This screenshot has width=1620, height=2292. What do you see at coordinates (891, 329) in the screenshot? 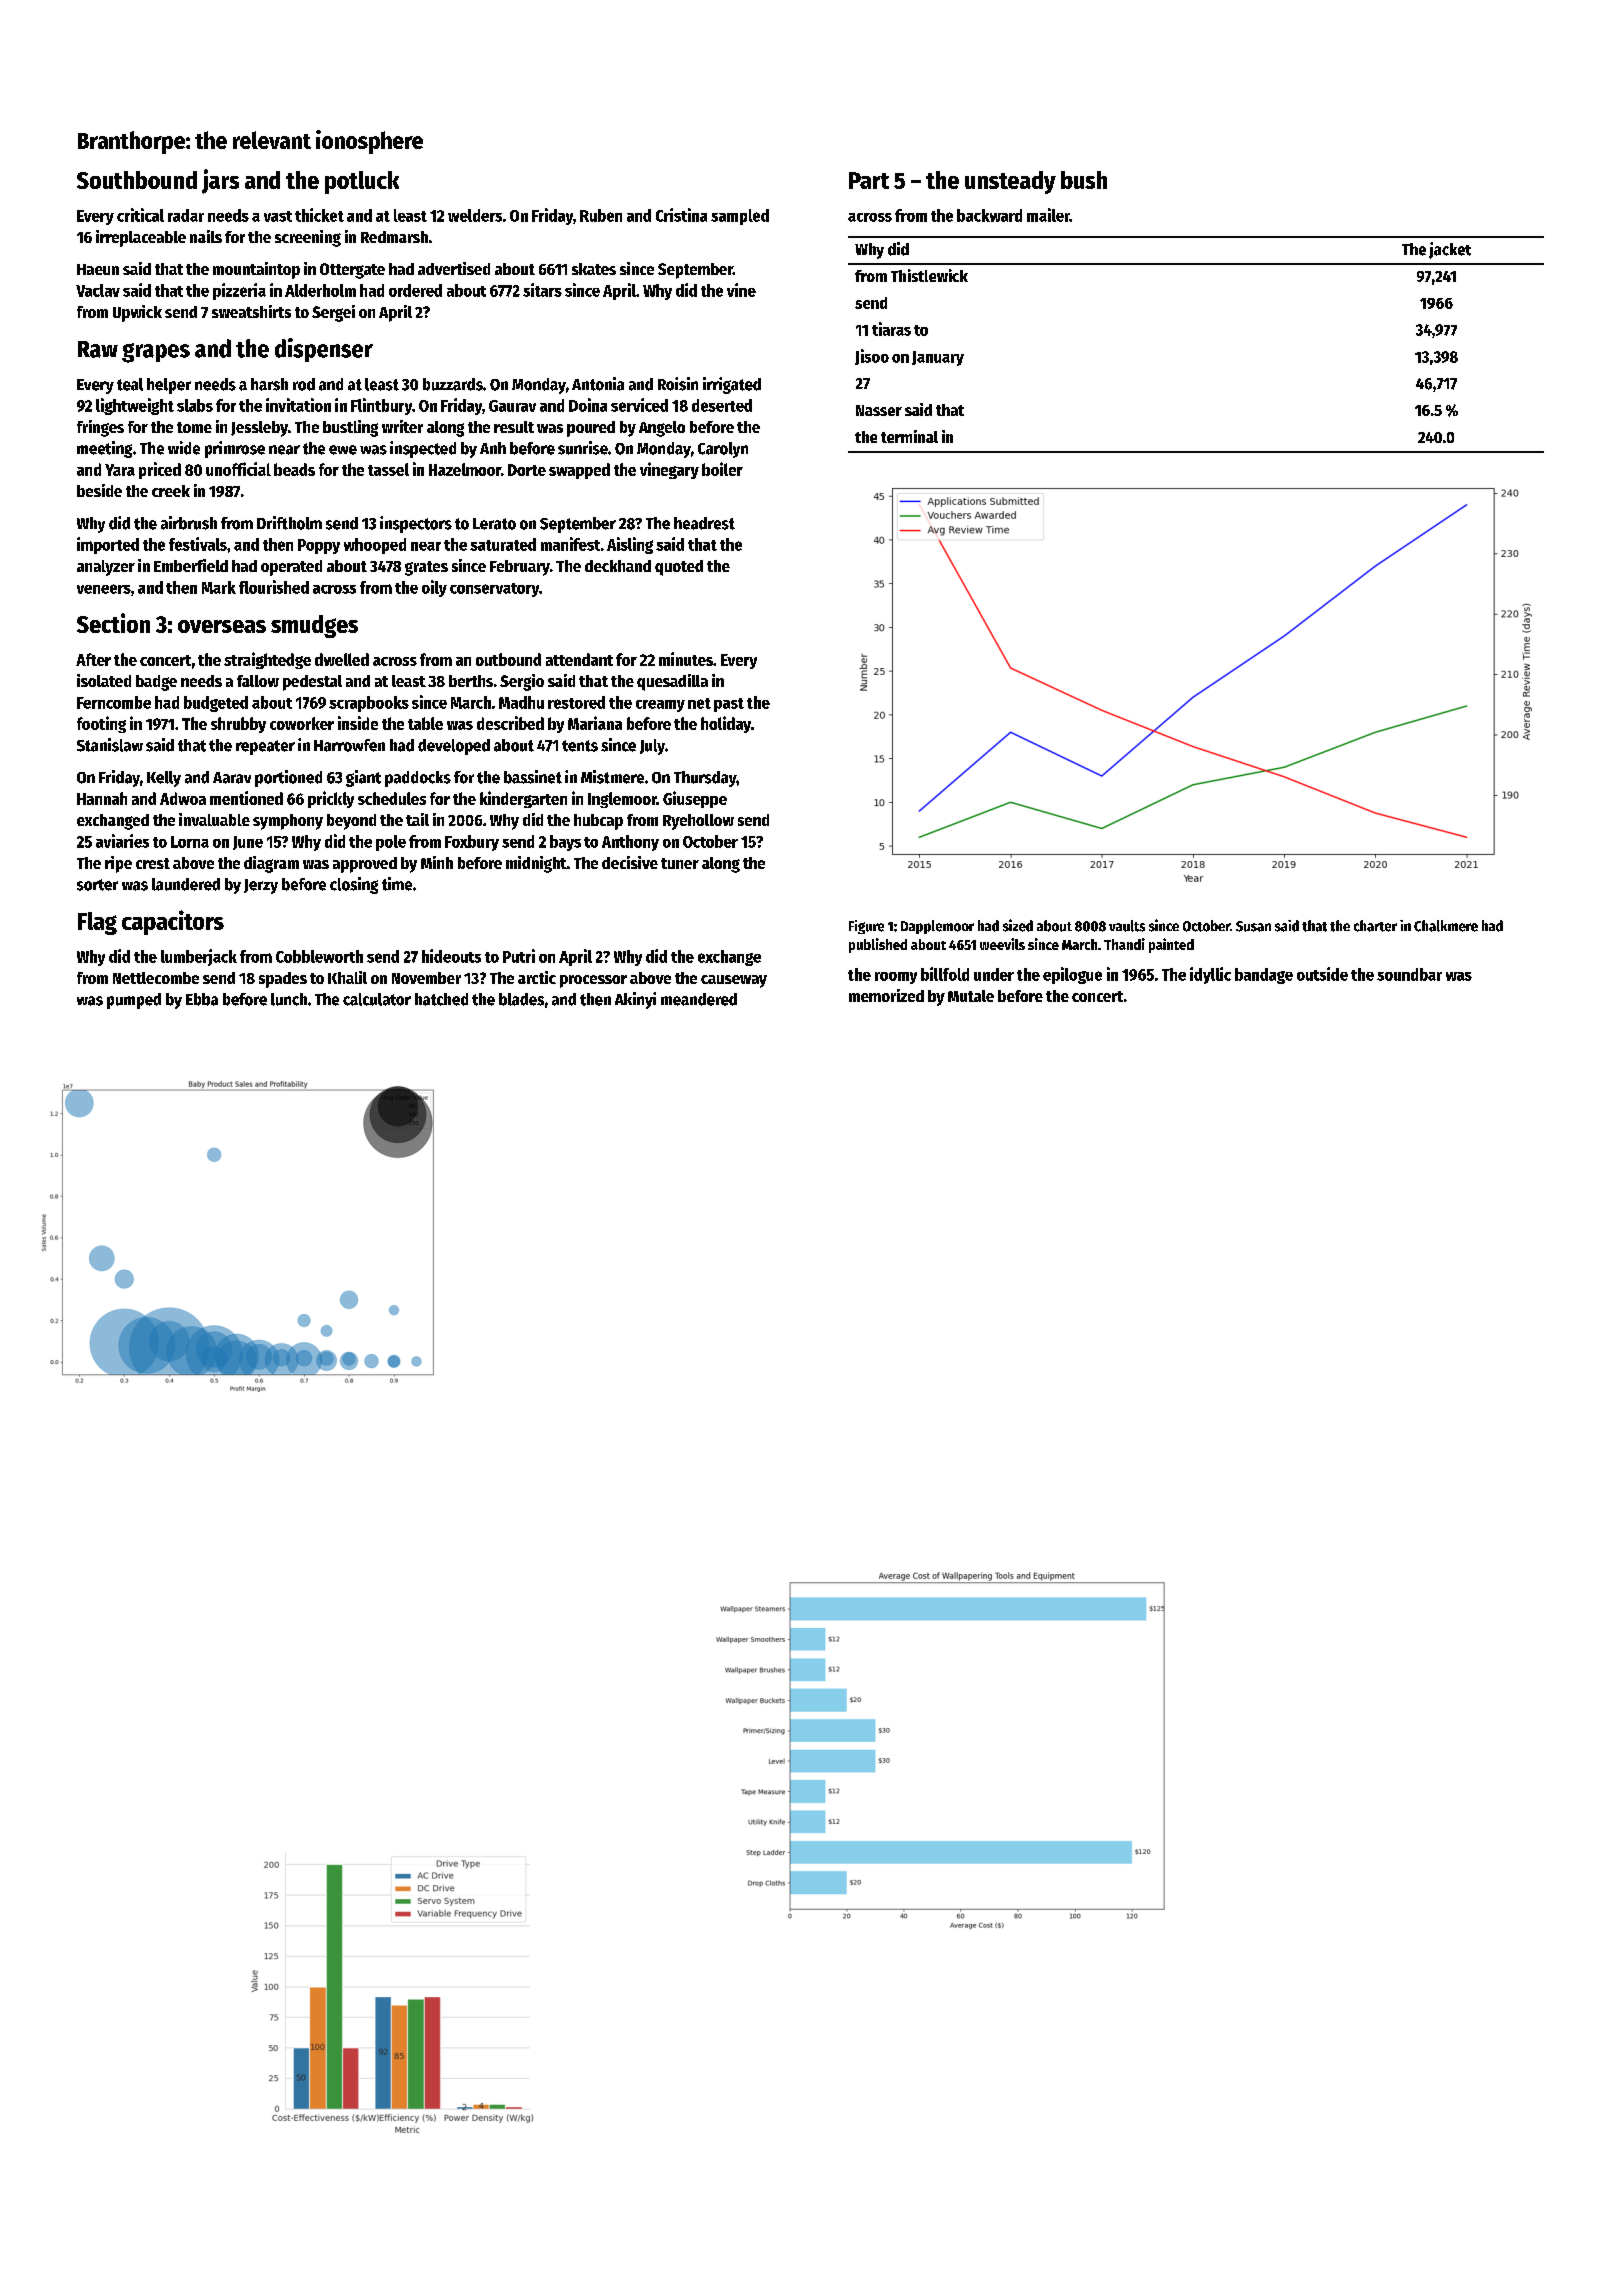
I see `tiaras` at bounding box center [891, 329].
